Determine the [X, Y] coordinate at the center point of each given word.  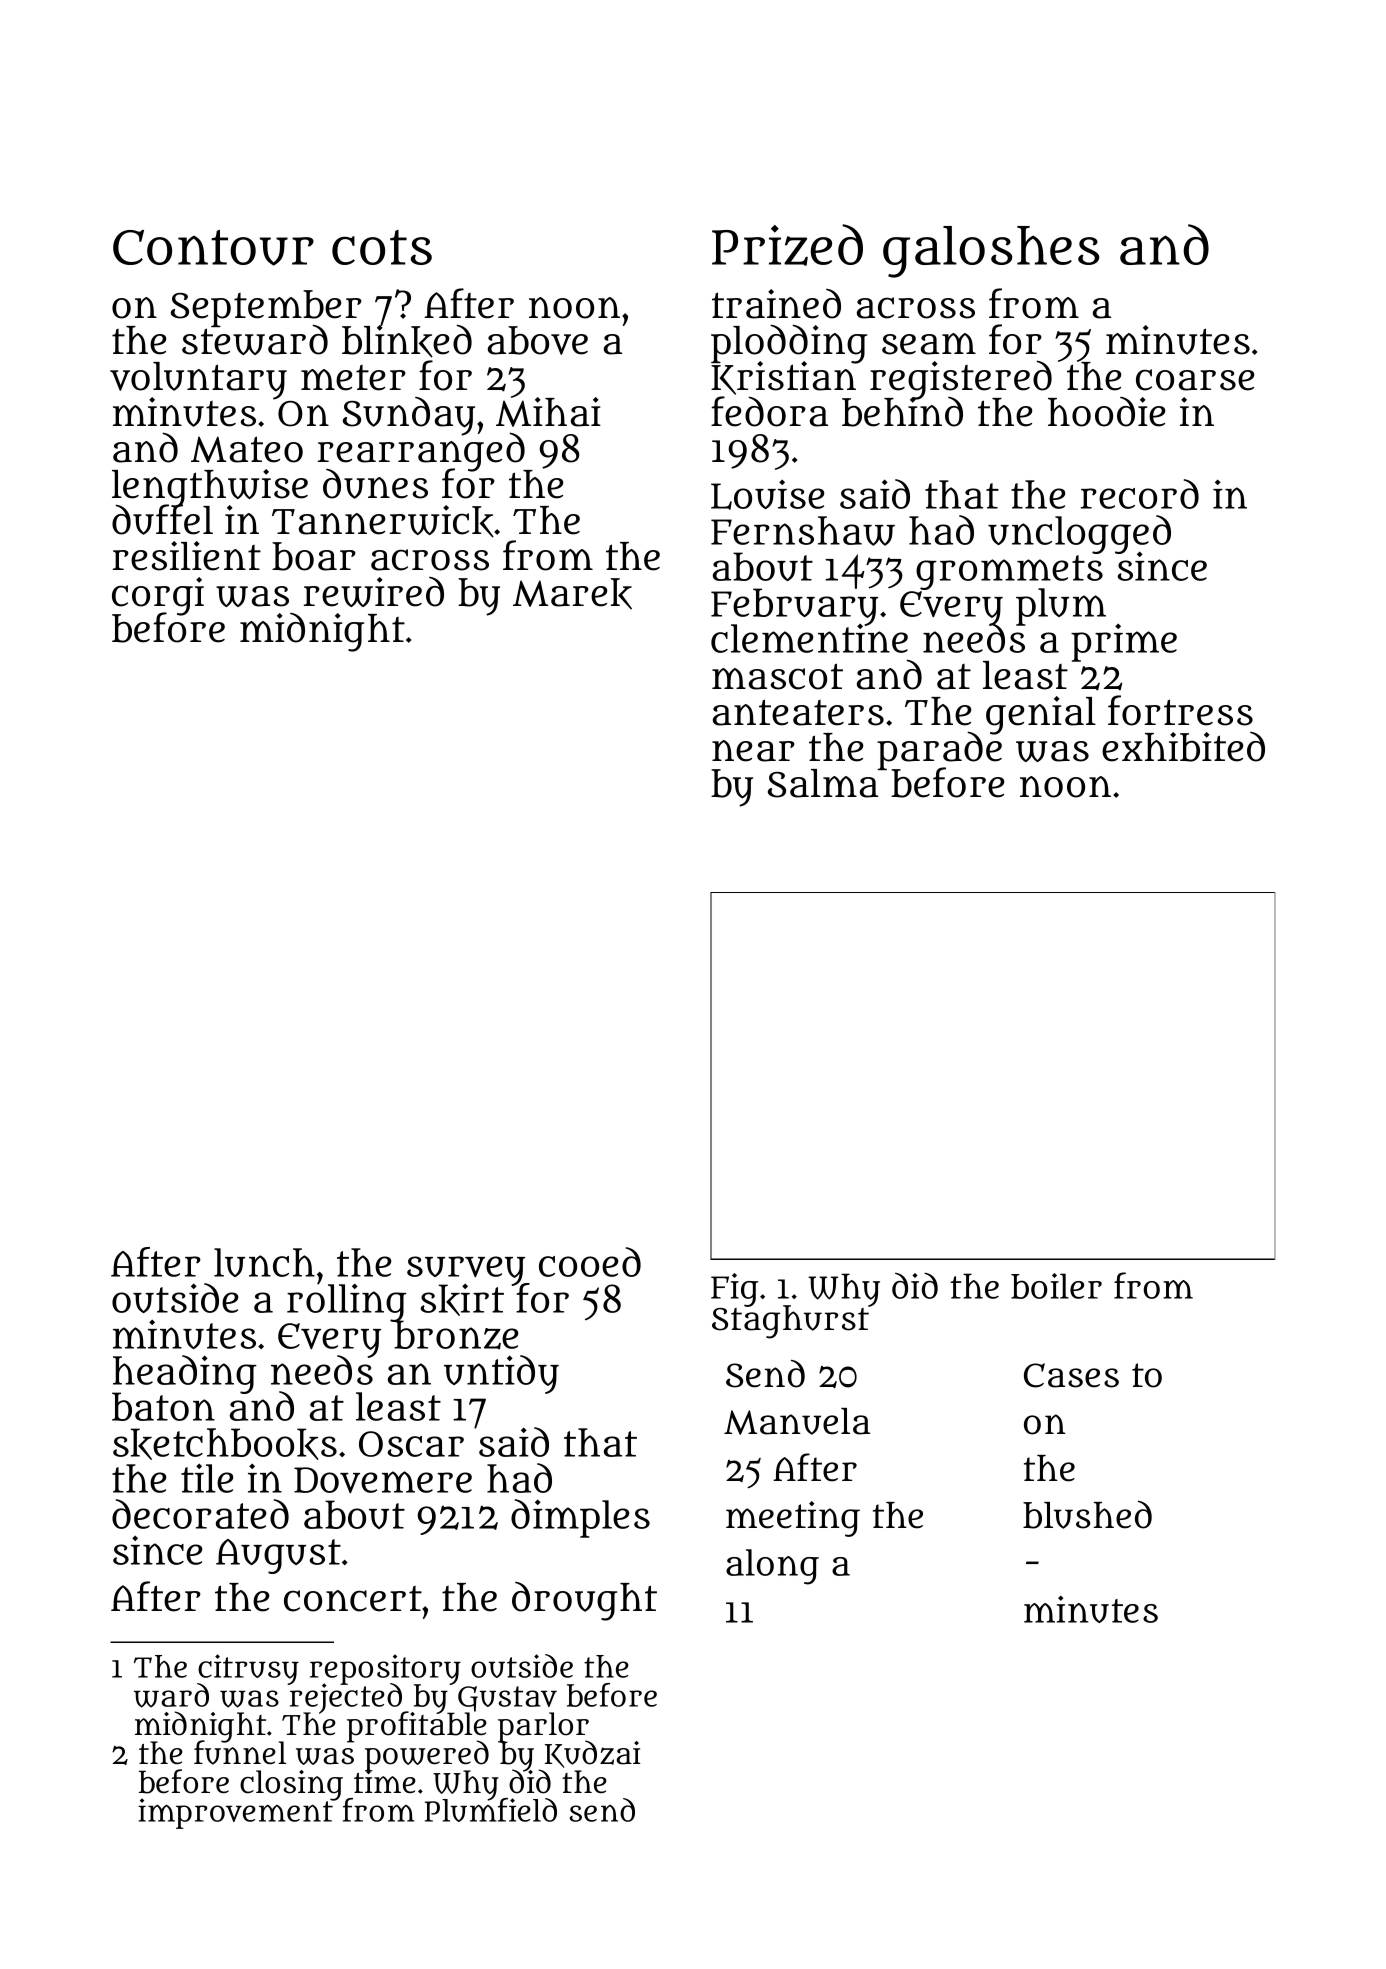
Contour [213, 247]
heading [184, 1374]
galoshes [991, 252]
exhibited [1183, 747]
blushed [1087, 1514]
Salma [823, 784]
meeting [793, 1519]
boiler [1056, 1286]
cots [382, 247]
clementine [809, 639]
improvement [236, 1814]
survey [467, 1270]
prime [1124, 642]
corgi [158, 595]
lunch [264, 1262]
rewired [374, 592]
